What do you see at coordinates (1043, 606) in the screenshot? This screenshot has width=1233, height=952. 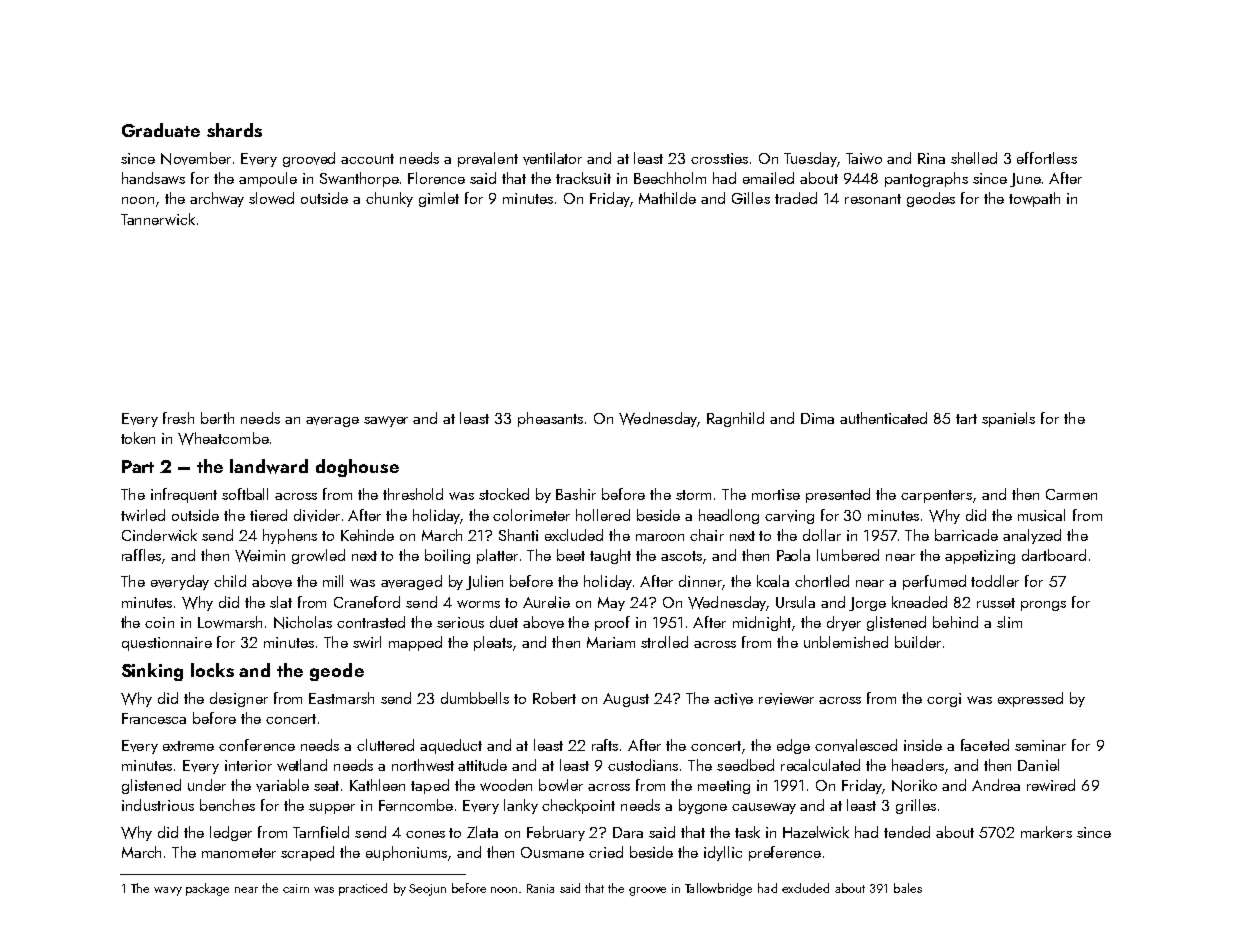 I see `prongs` at bounding box center [1043, 606].
